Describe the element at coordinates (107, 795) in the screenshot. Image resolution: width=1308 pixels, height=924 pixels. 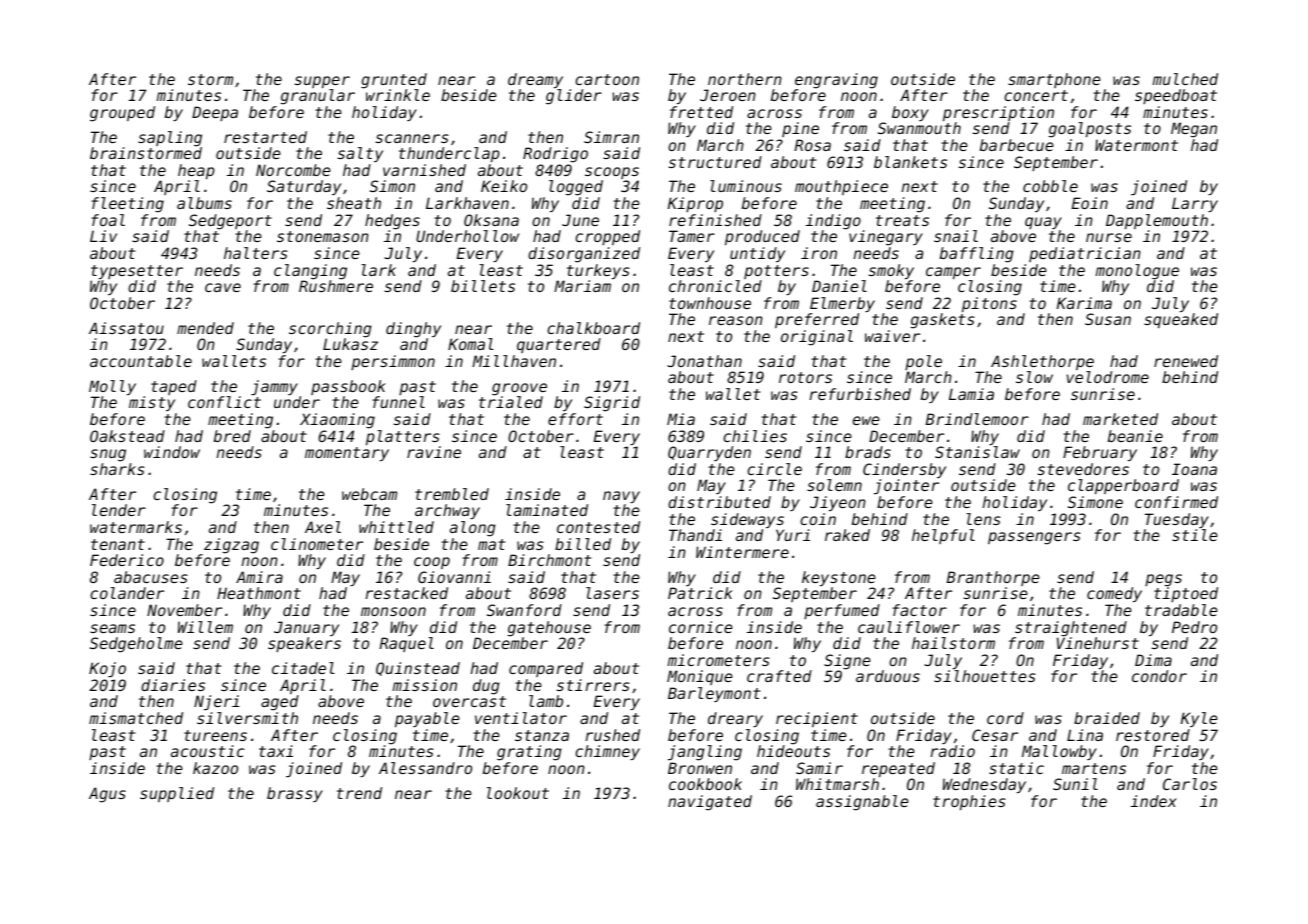
I see `Agus` at that location.
